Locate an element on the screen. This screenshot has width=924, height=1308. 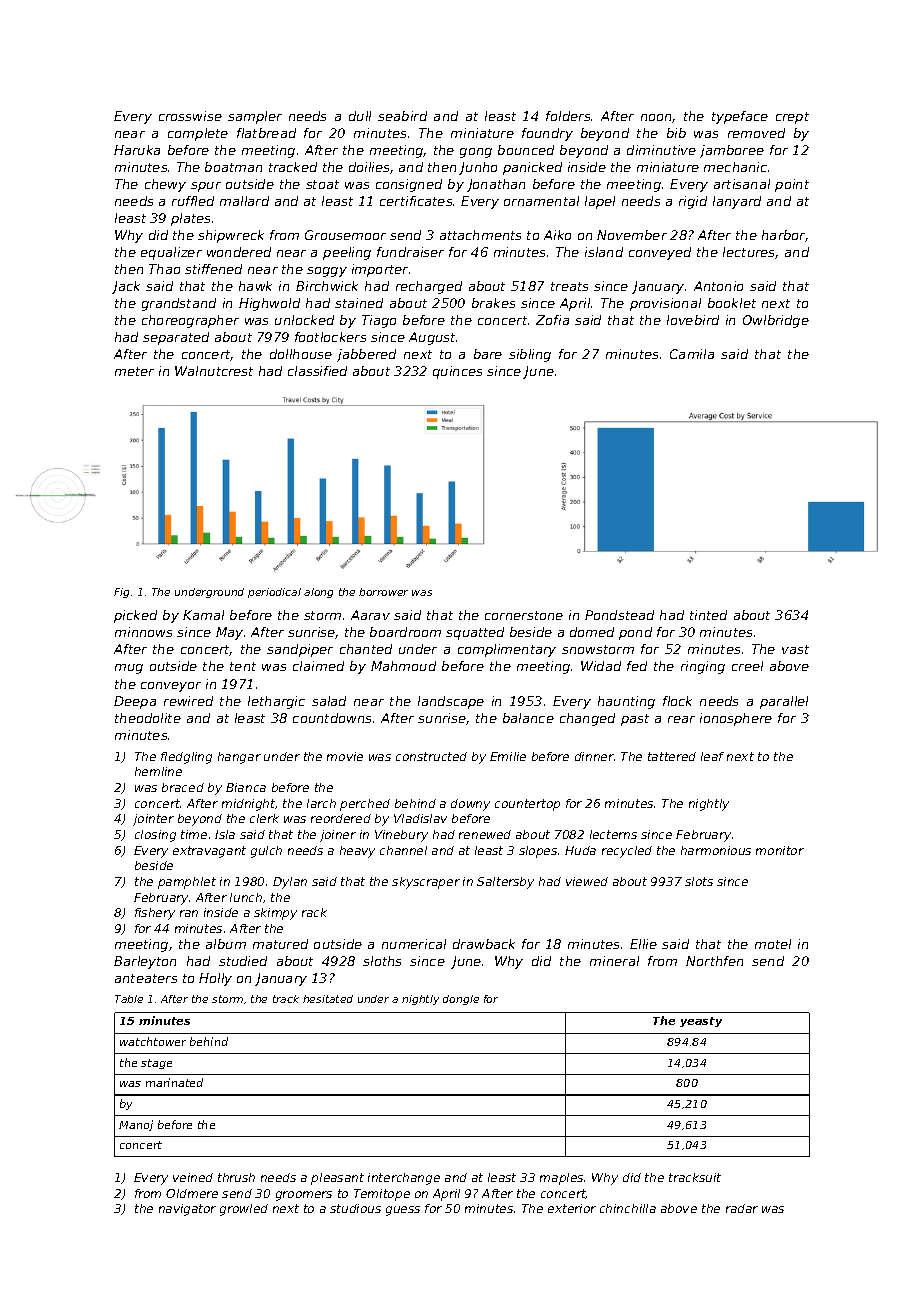
chinchilla is located at coordinates (628, 1208).
